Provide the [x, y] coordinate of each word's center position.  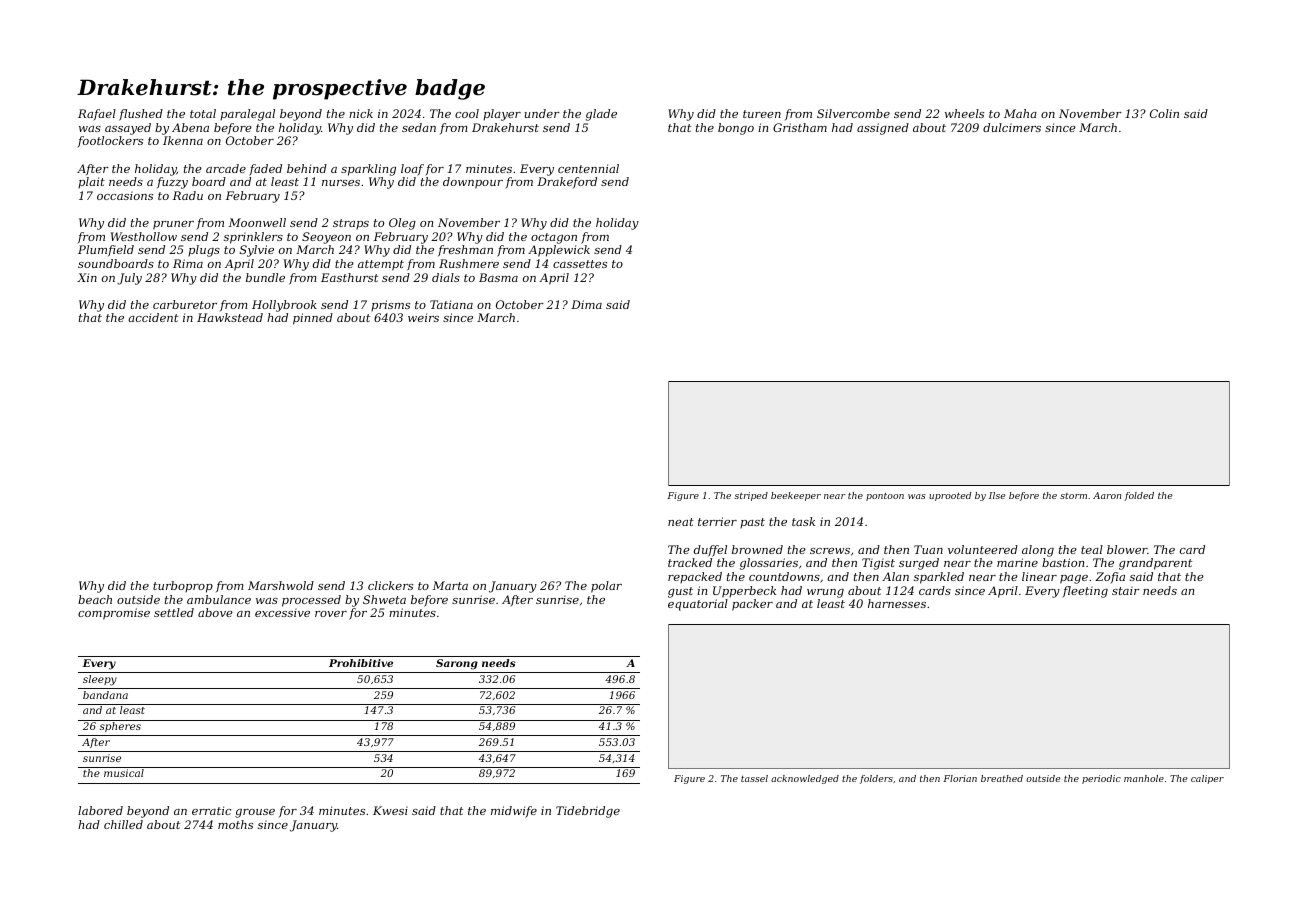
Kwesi [390, 810]
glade [601, 115]
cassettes [580, 264]
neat [681, 522]
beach [95, 599]
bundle [265, 277]
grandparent [1155, 564]
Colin [1164, 113]
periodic [1101, 779]
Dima [586, 304]
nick [361, 113]
